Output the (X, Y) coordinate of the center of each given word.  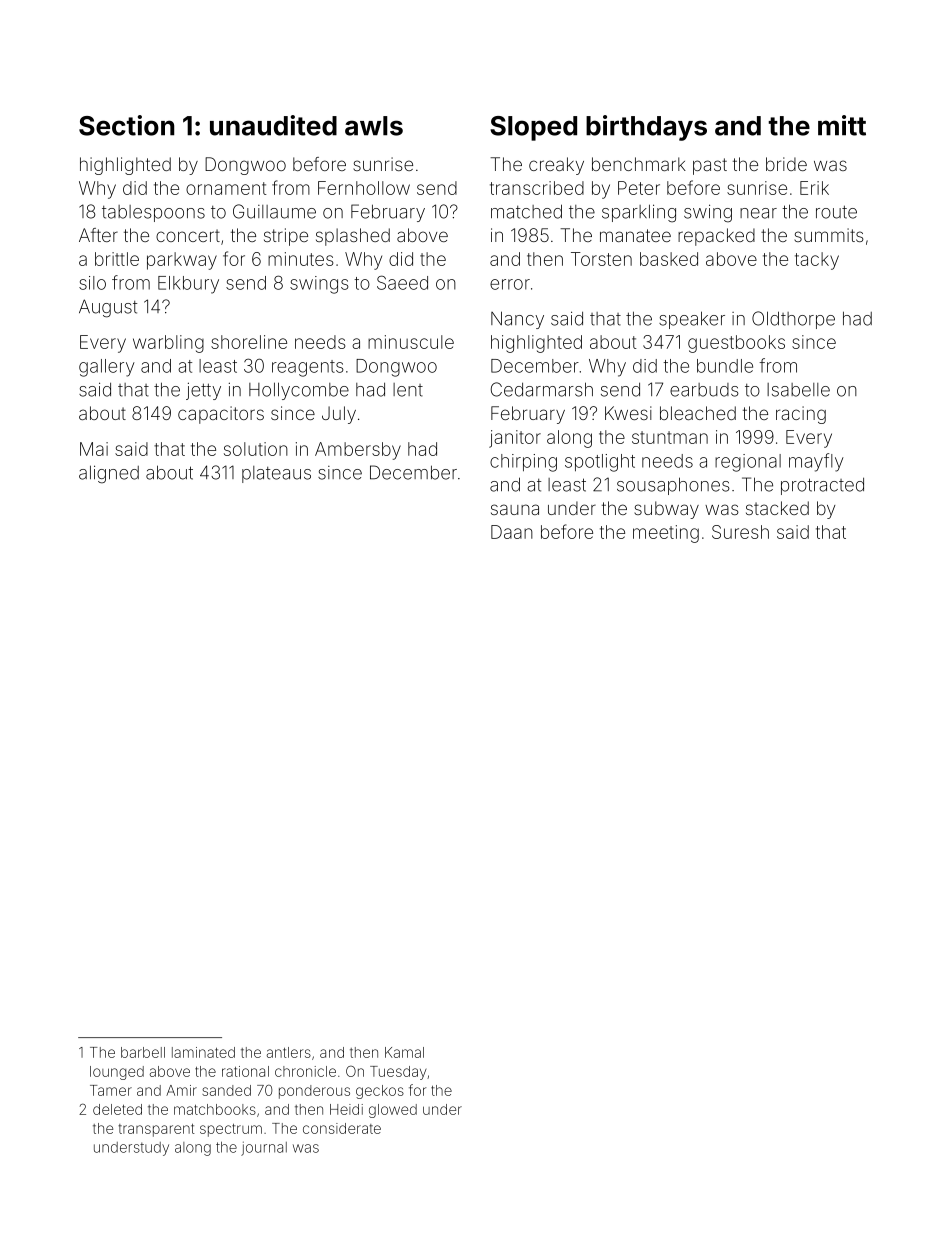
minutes (300, 259)
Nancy (517, 320)
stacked (777, 508)
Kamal (404, 1052)
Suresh (740, 532)
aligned (109, 474)
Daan (512, 532)
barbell (143, 1052)
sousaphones (673, 486)
